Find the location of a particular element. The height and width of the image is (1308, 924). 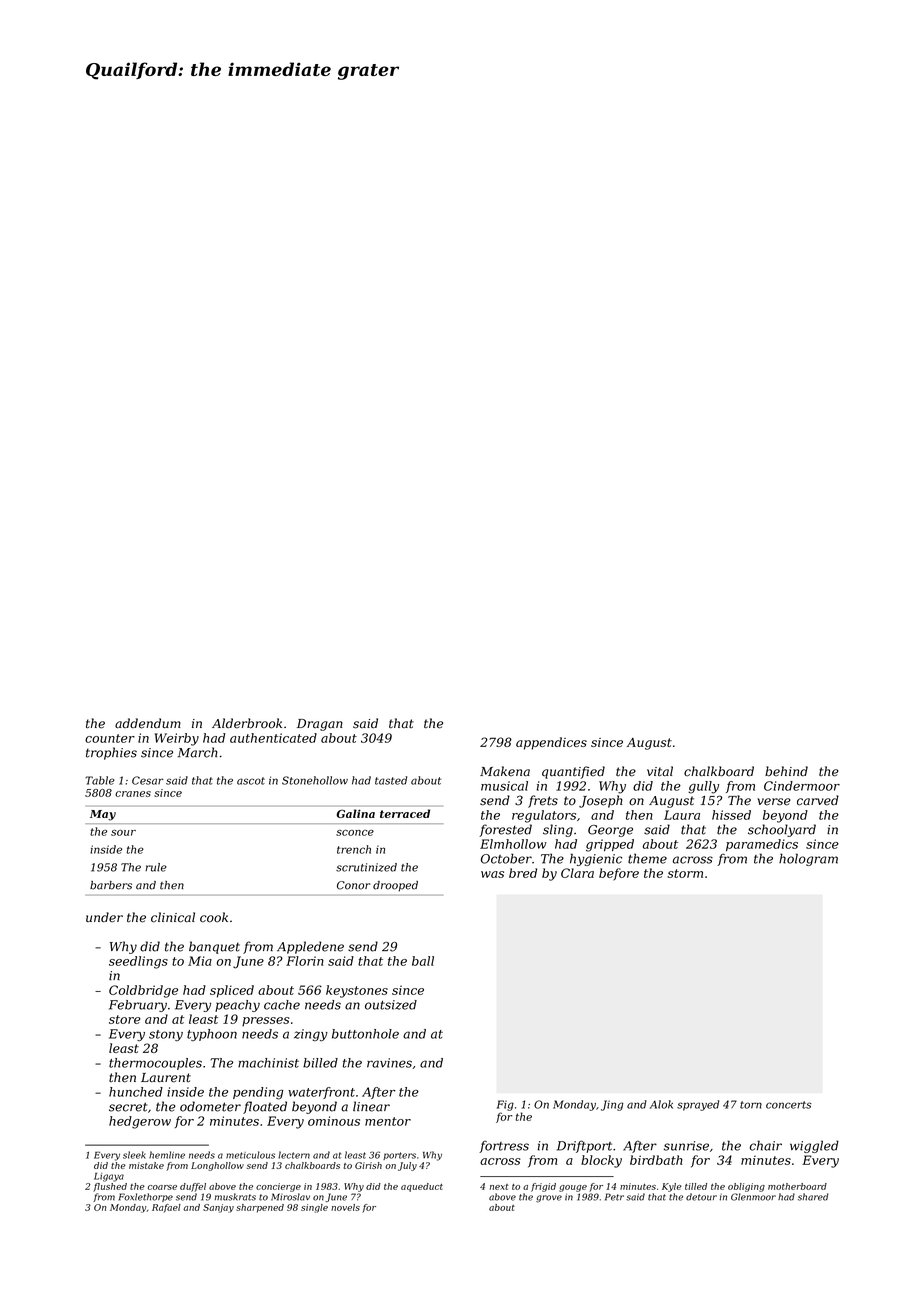

waterfront is located at coordinates (321, 1093).
